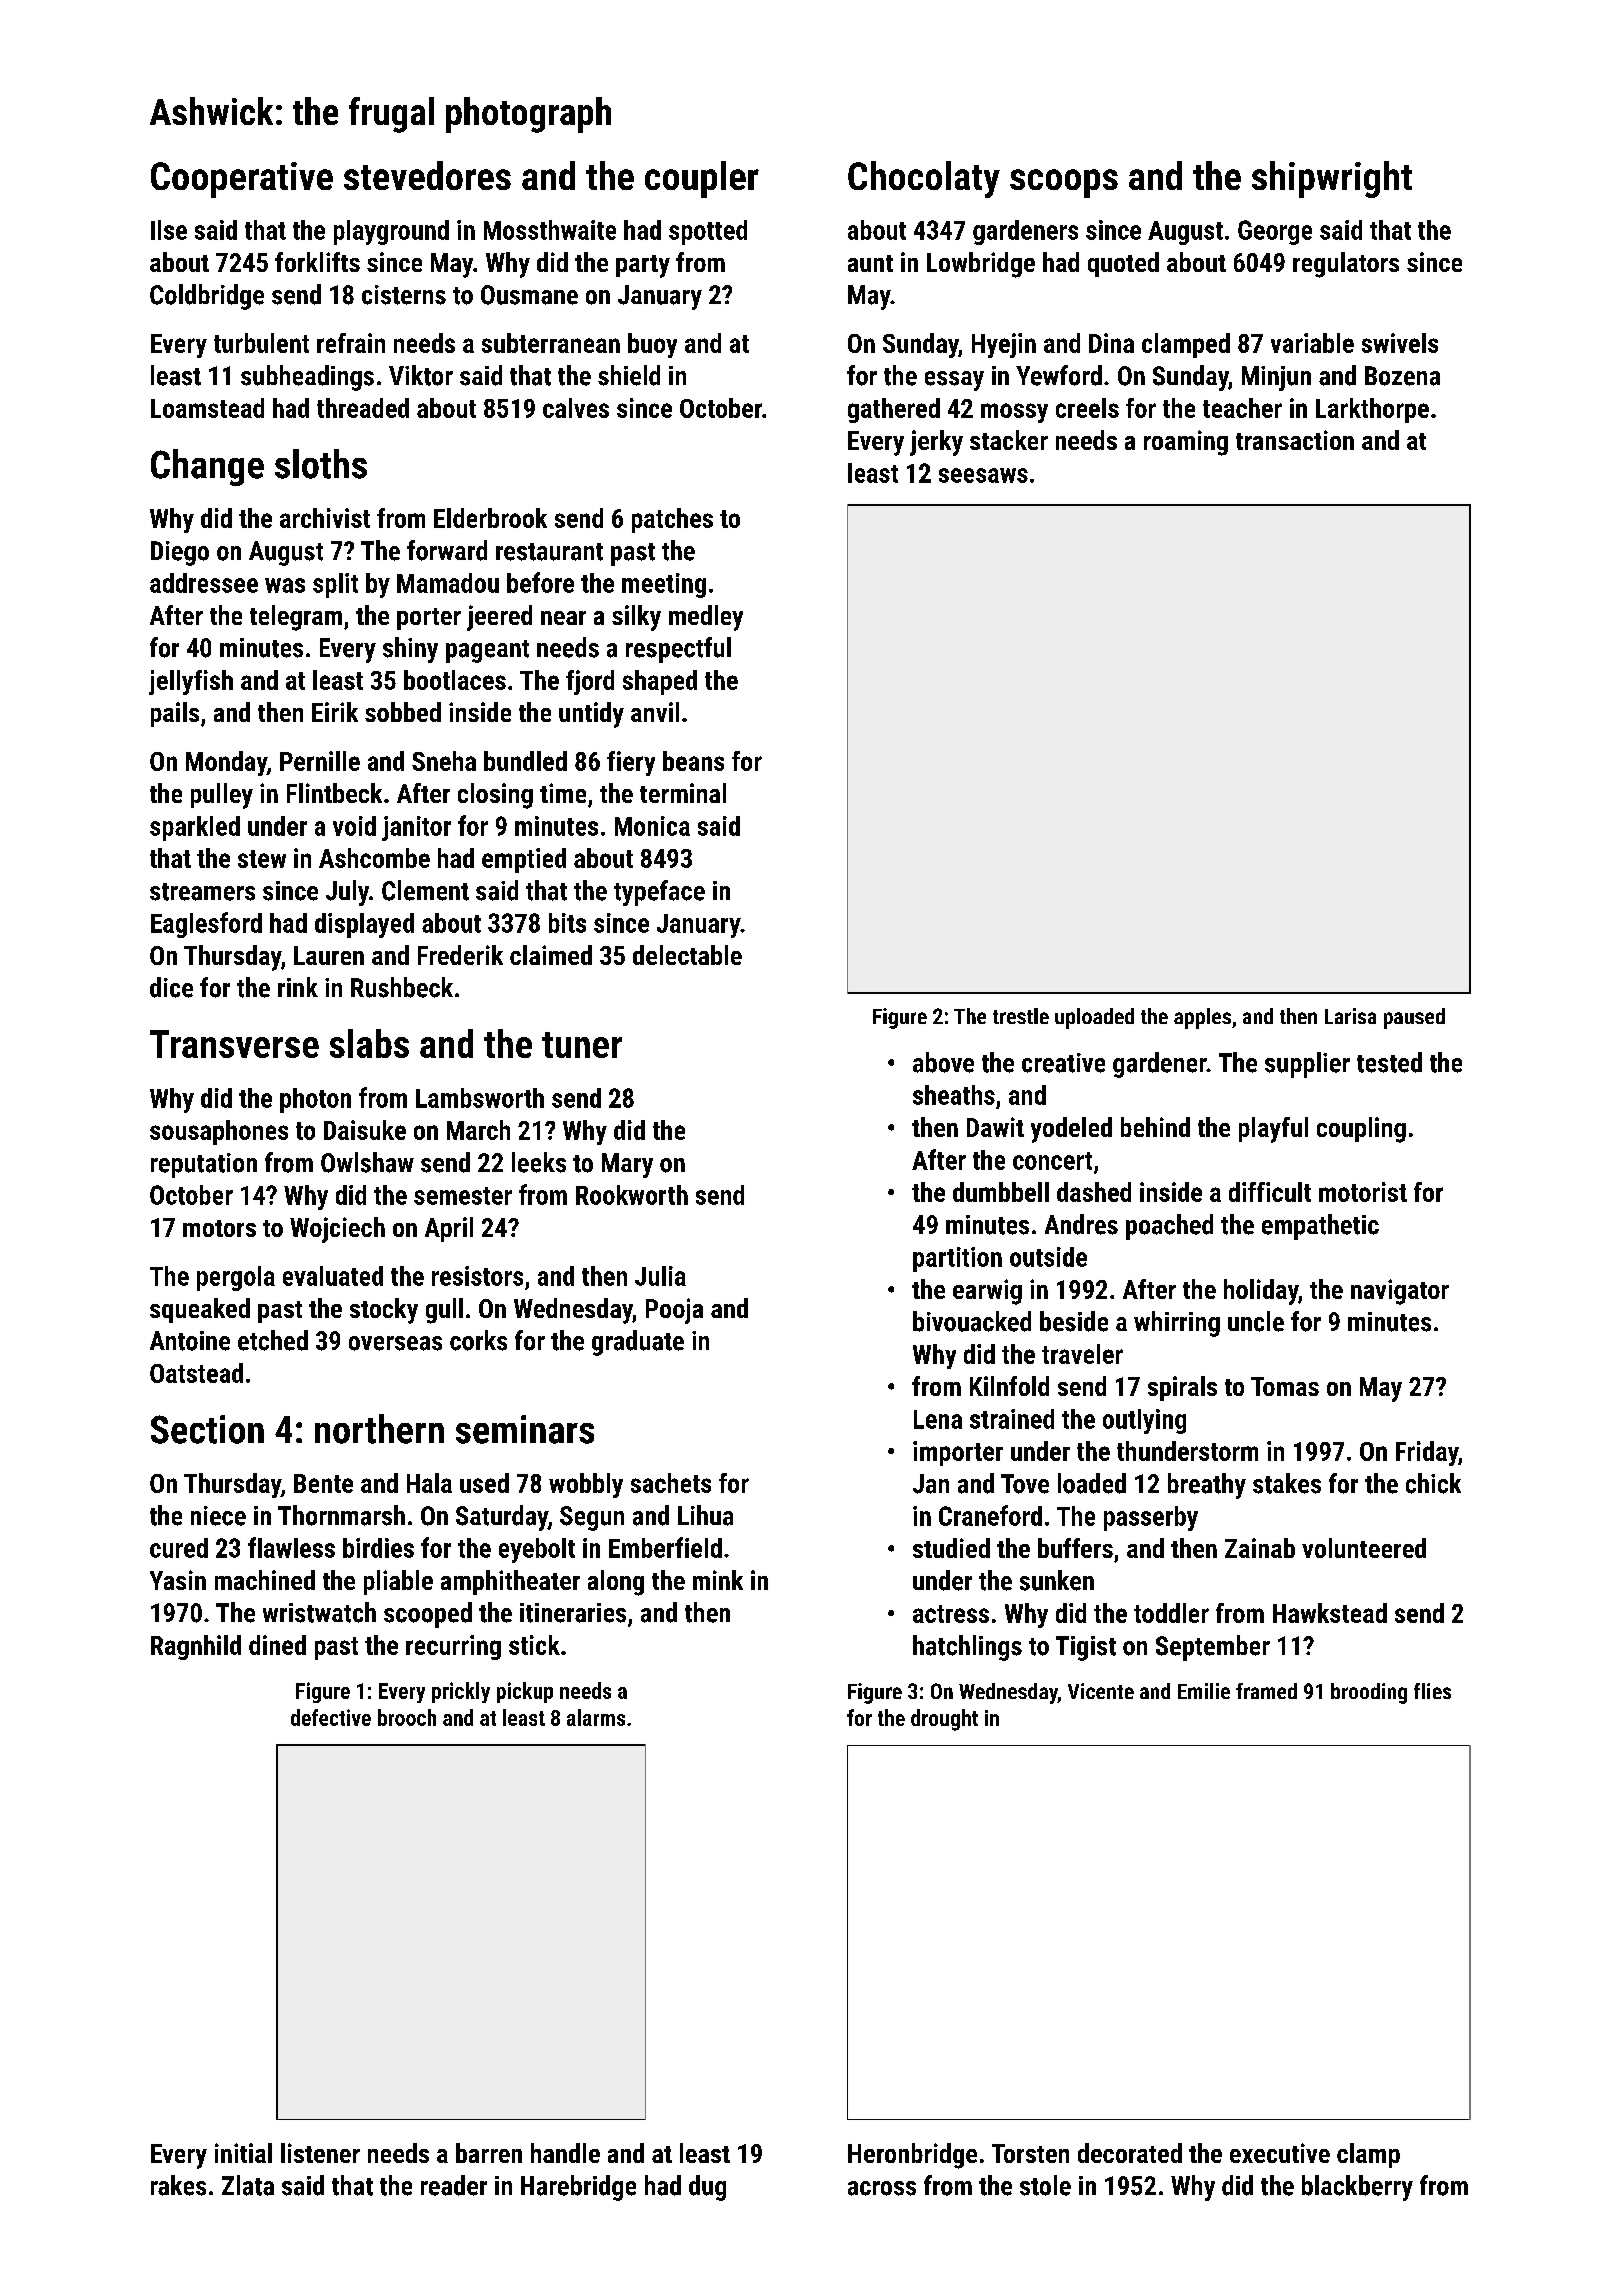  Describe the element at coordinates (234, 1044) in the screenshot. I see `Transverse` at that location.
